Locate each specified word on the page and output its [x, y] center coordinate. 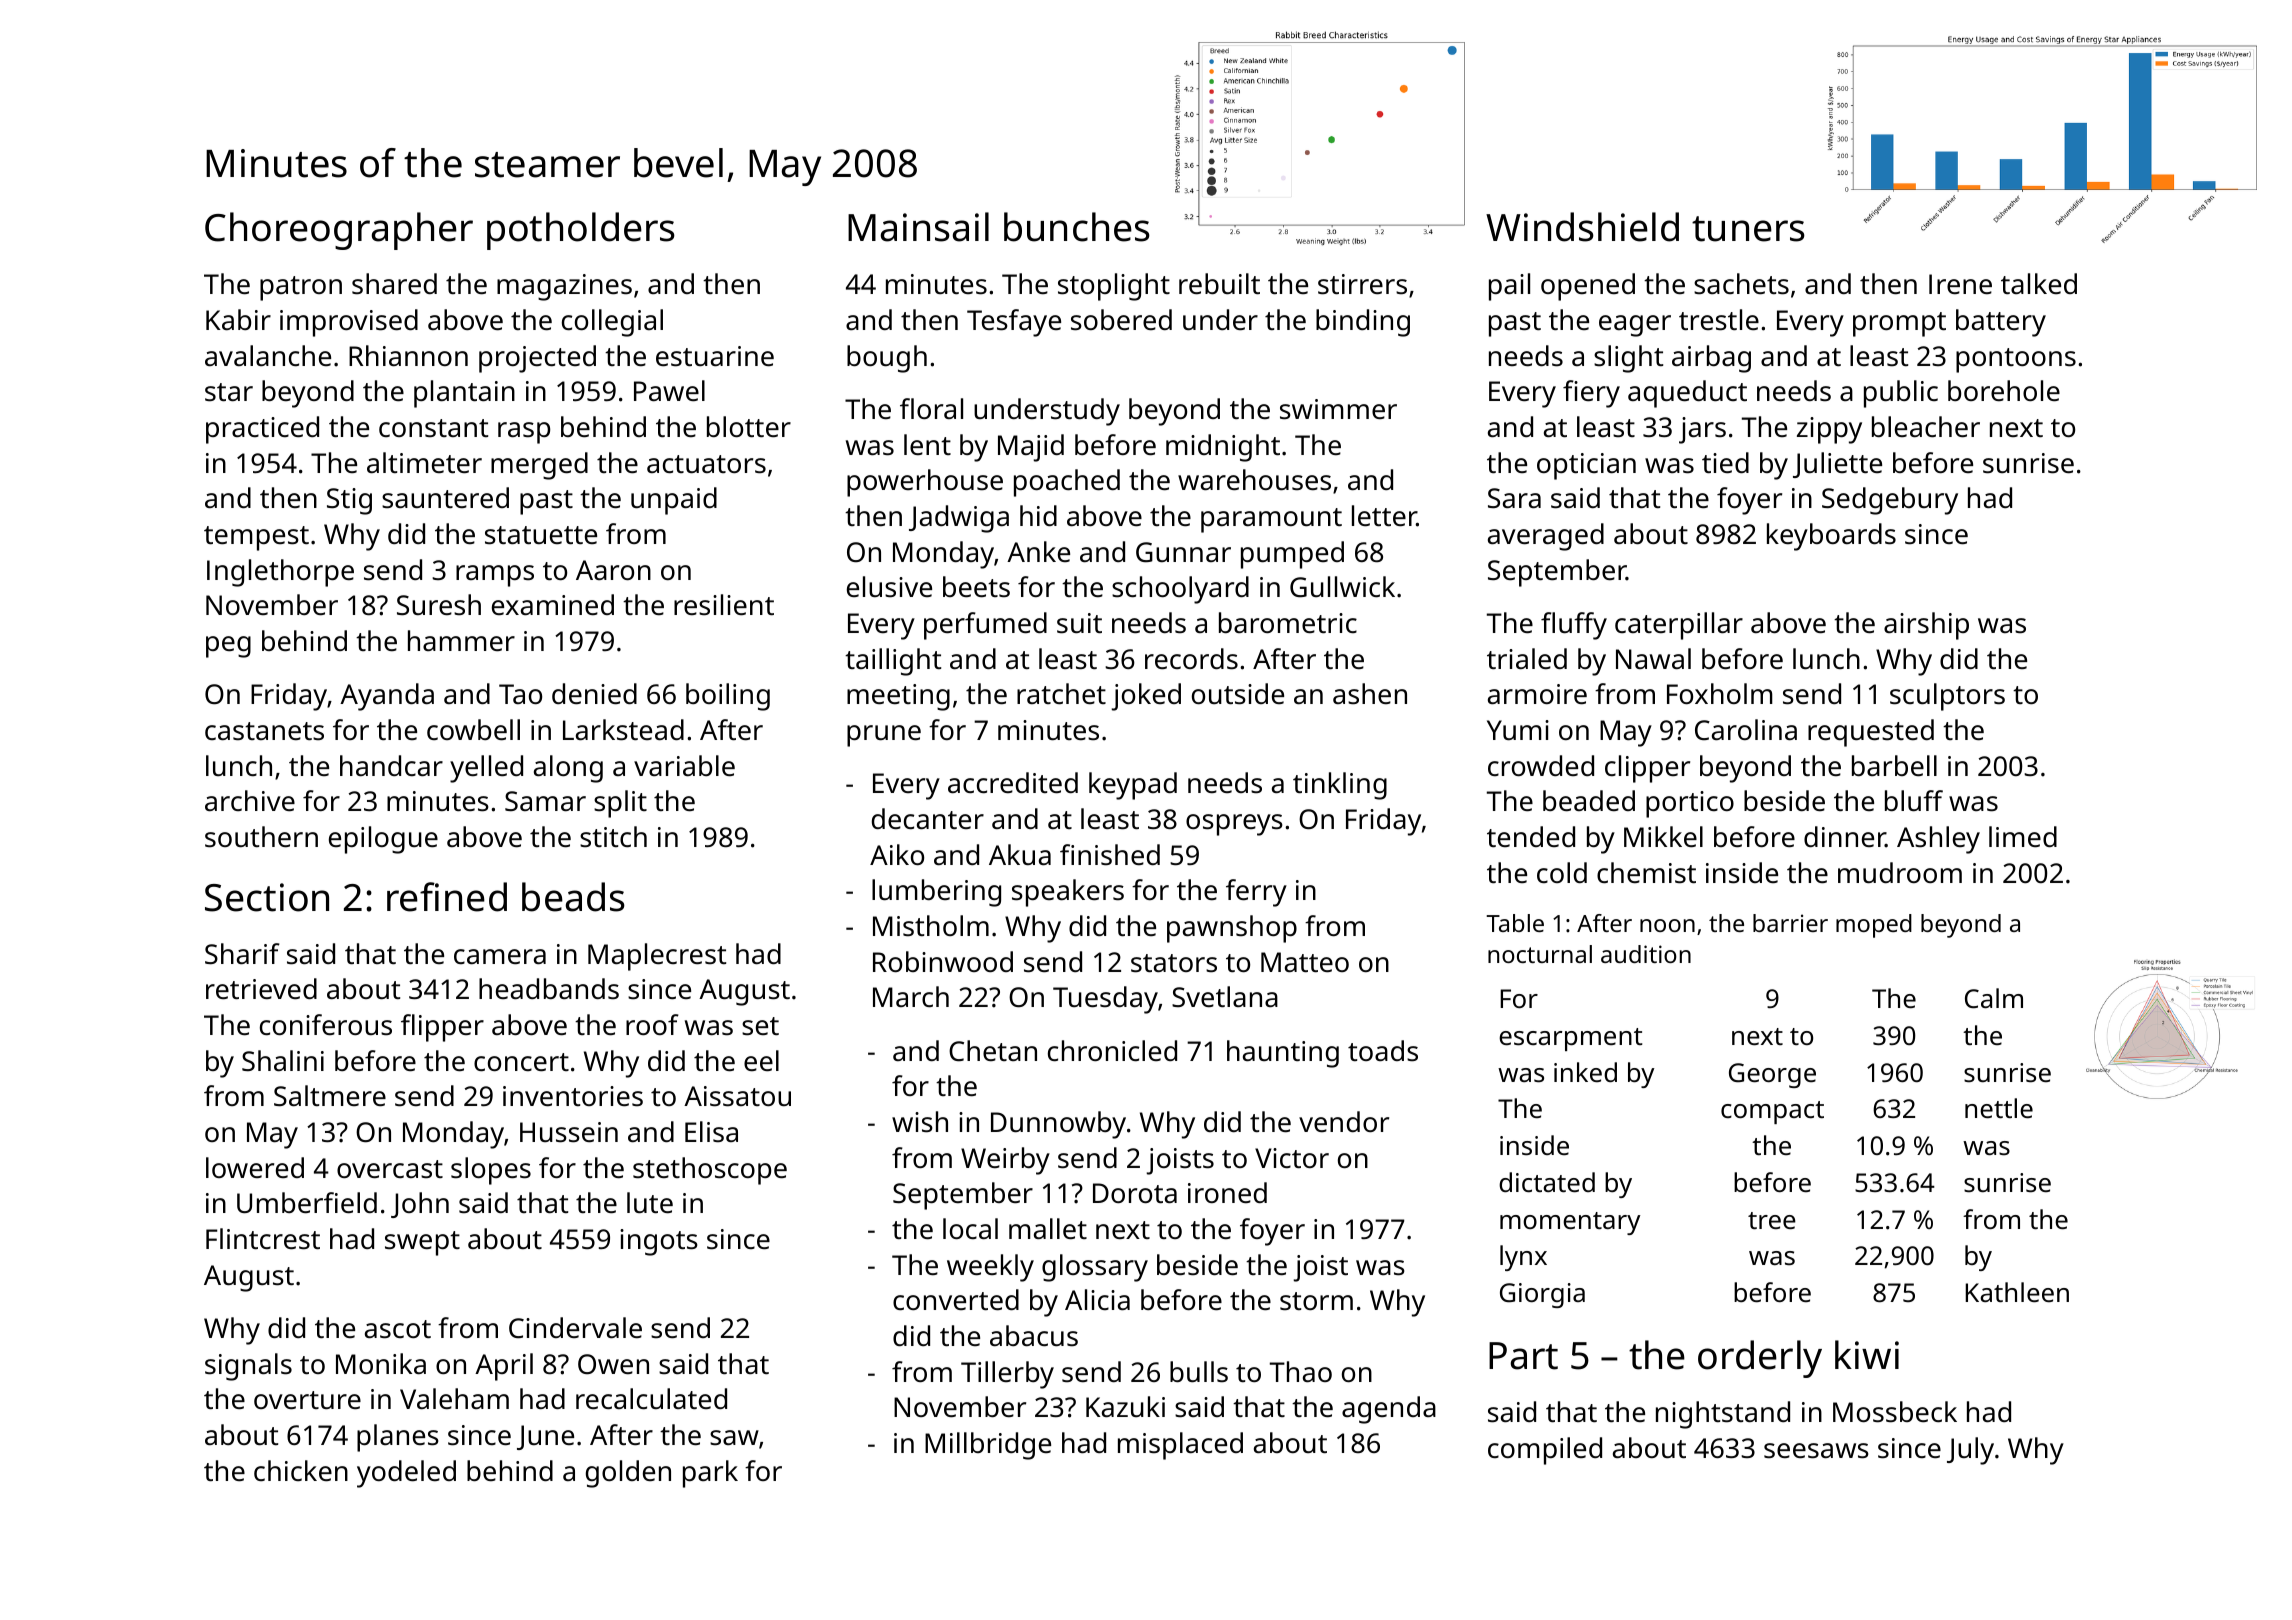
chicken [301, 1470]
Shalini [283, 1060]
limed [2023, 836]
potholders [581, 231]
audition [1646, 954]
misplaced [1180, 1446]
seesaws [1816, 1451]
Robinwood [943, 961]
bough [887, 359]
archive [250, 800]
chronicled [1112, 1050]
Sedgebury [1890, 501]
